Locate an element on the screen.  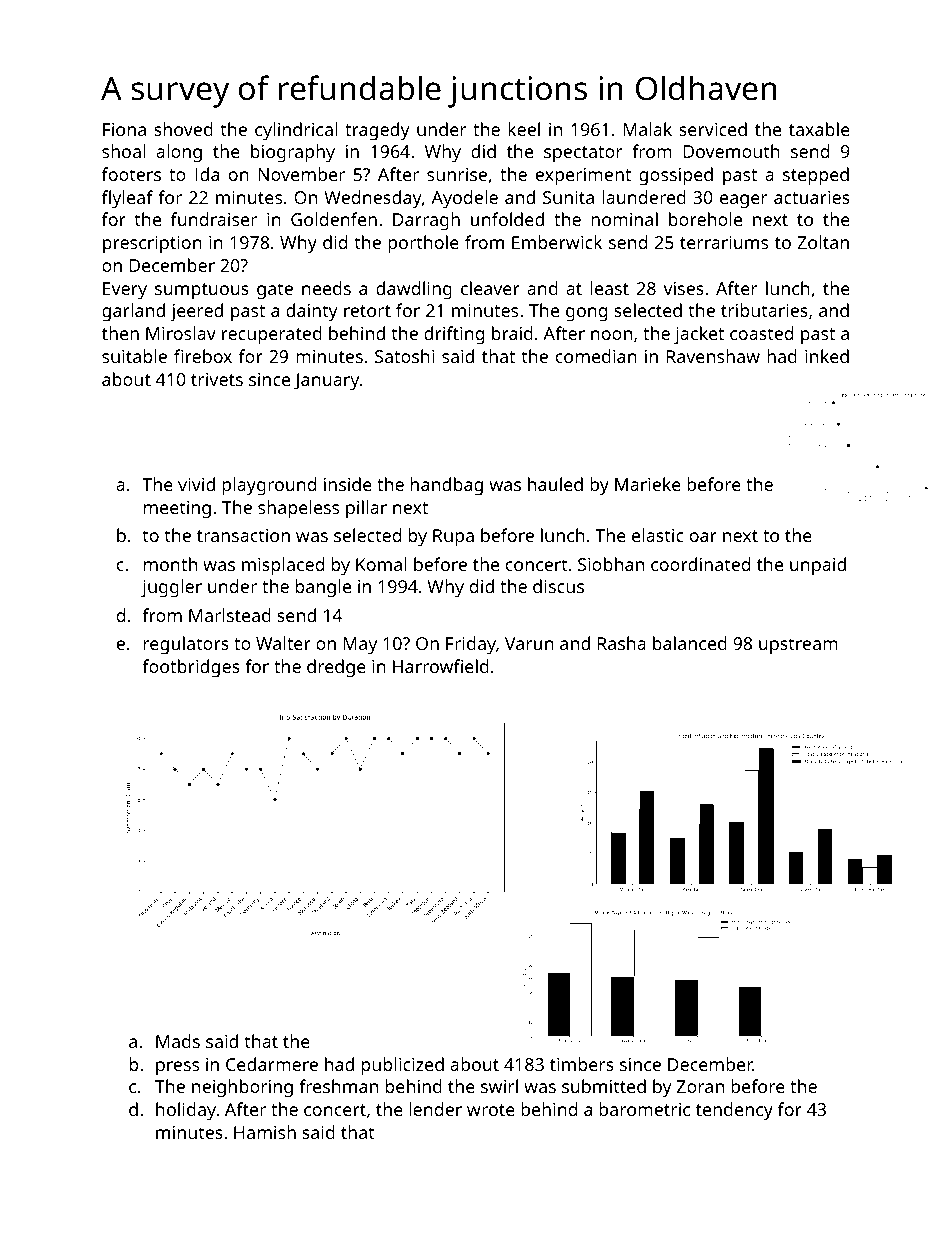
tendency is located at coordinates (734, 1111).
